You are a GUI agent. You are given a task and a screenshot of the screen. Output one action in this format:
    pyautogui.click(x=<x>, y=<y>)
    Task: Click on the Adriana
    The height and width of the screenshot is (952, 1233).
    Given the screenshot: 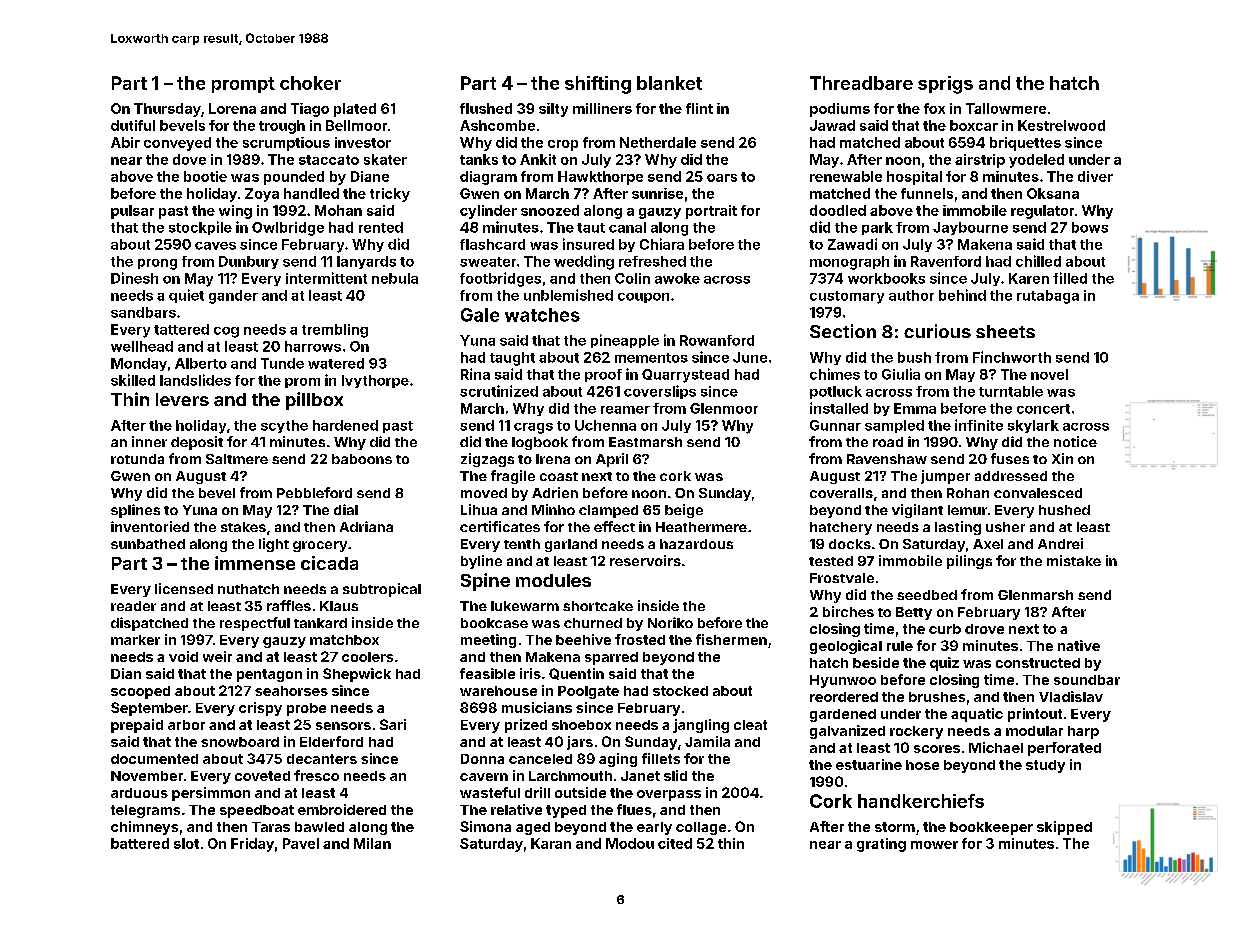 What is the action you would take?
    pyautogui.click(x=366, y=526)
